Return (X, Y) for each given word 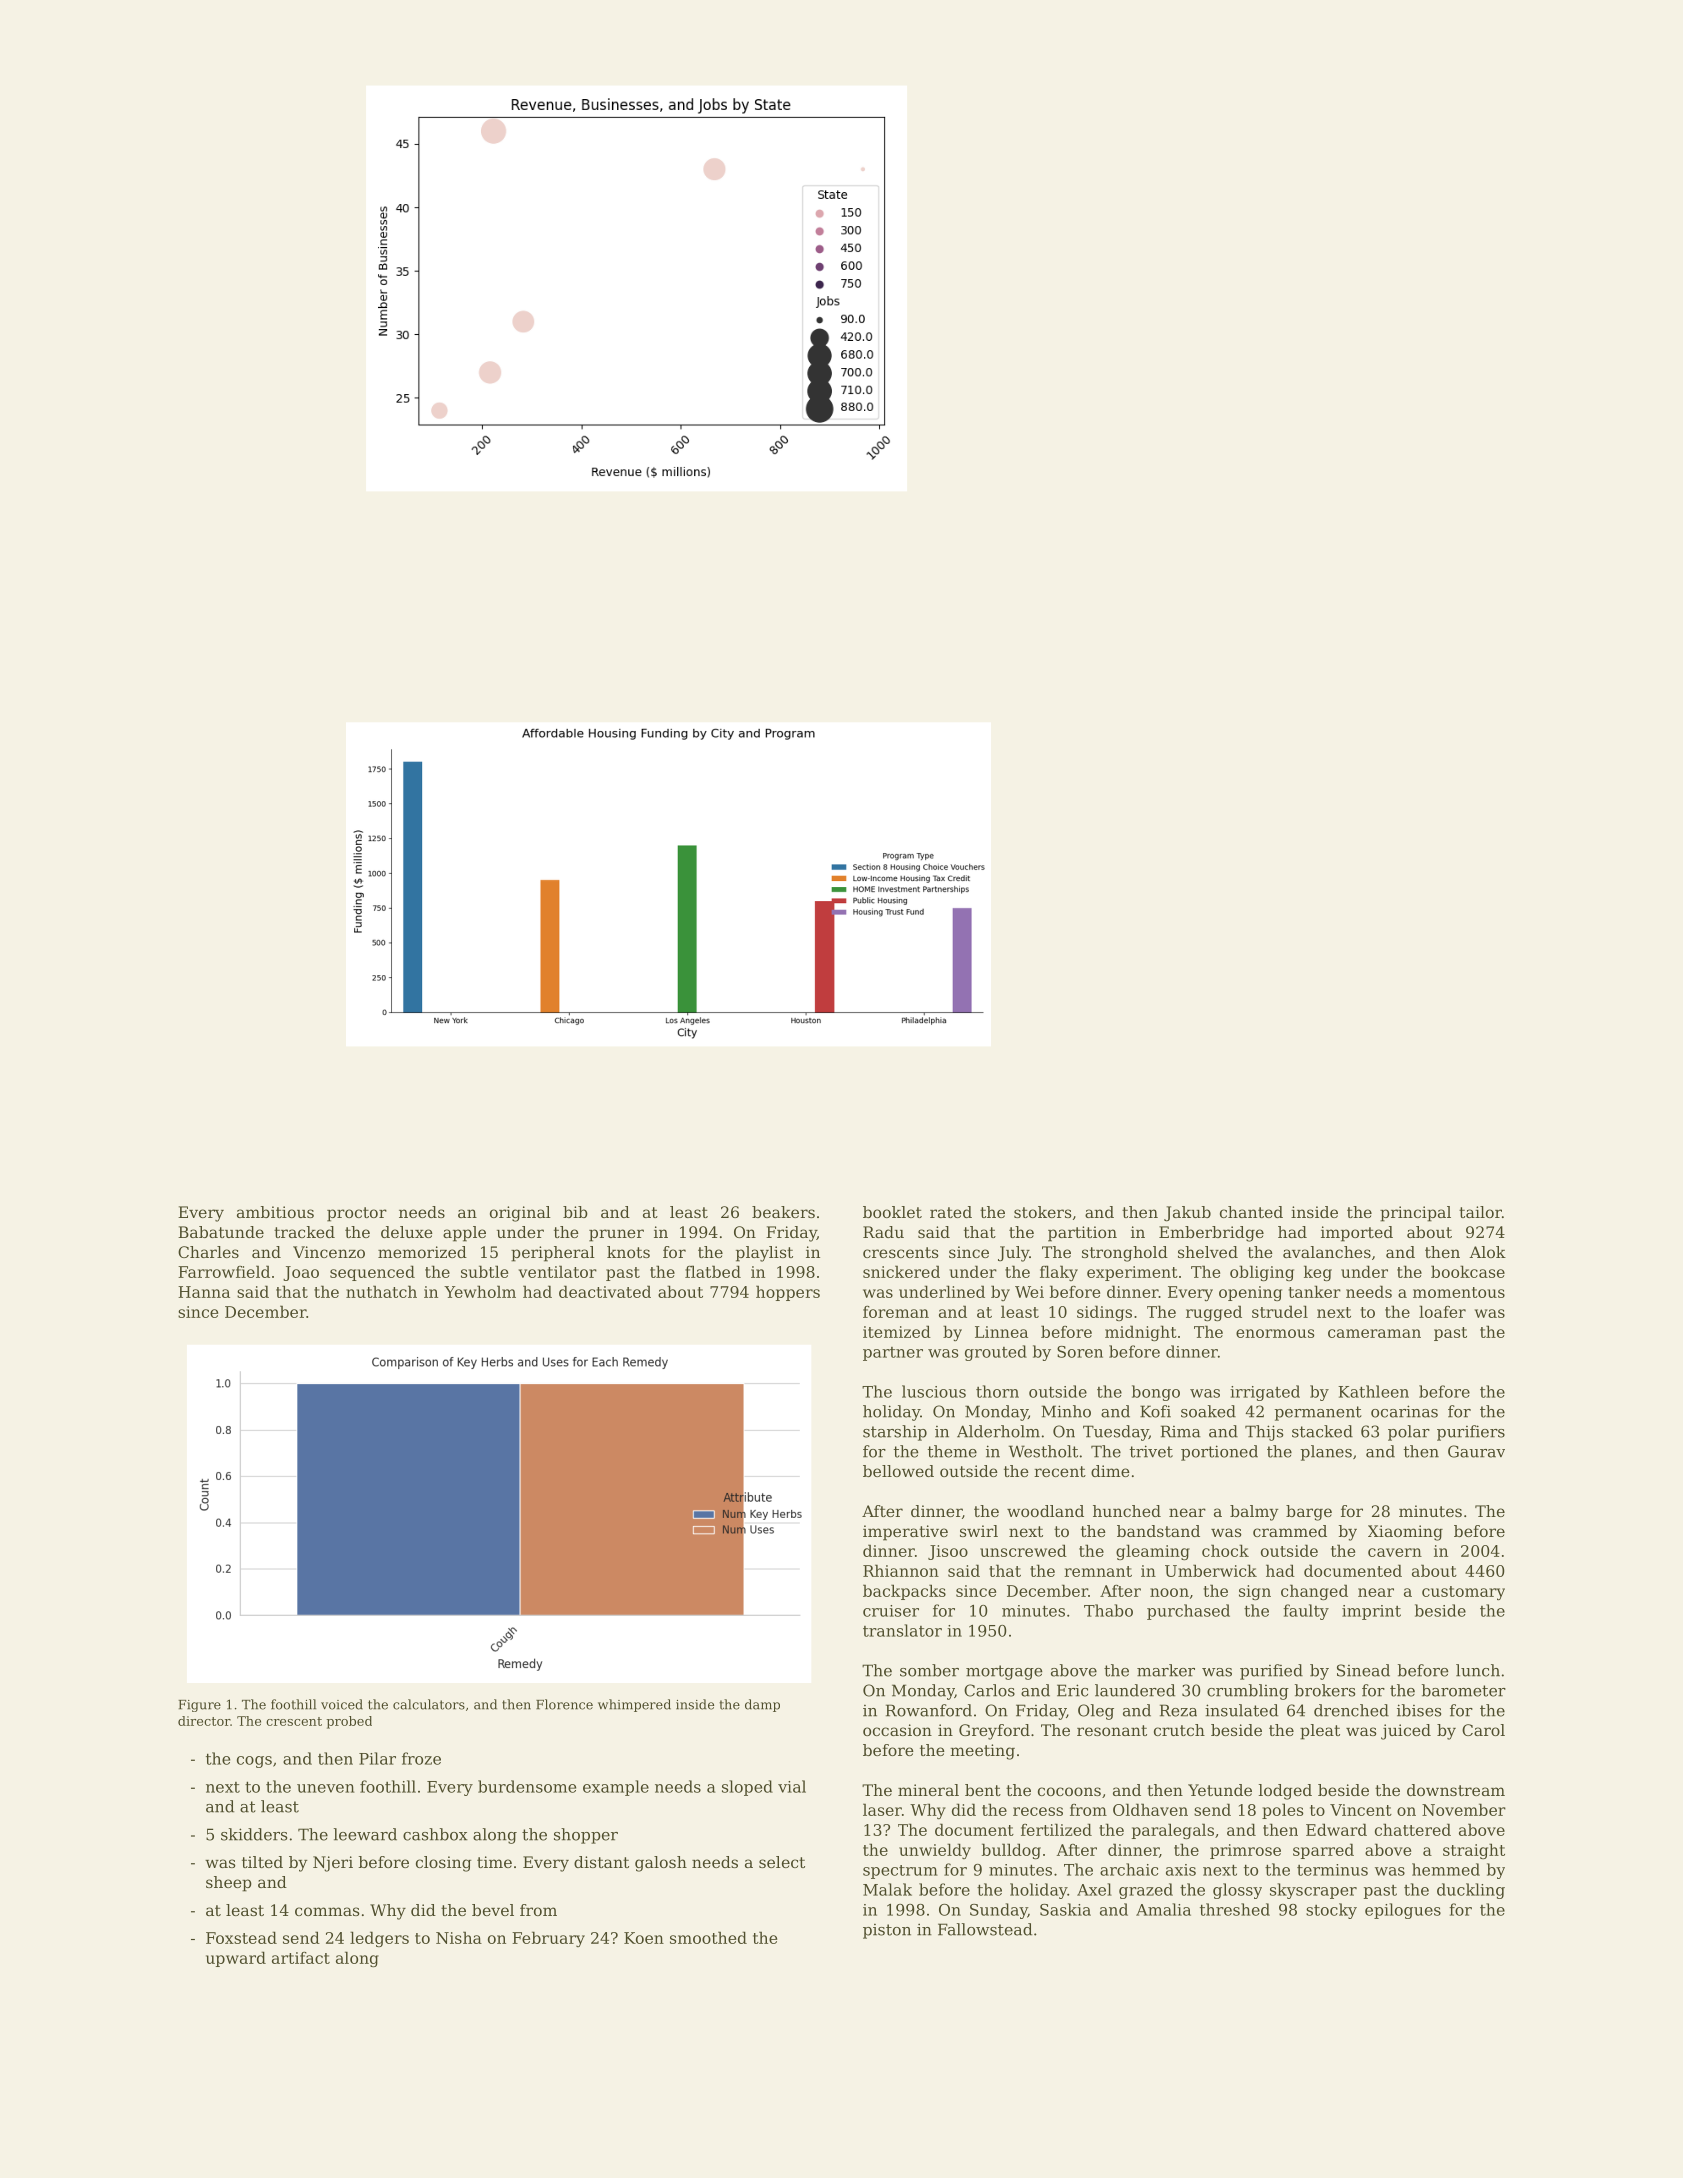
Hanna (204, 1292)
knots (628, 1252)
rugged (1214, 1313)
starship (895, 1433)
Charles (208, 1252)
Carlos (989, 1690)
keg (1318, 1273)
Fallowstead (985, 1929)
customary (1463, 1593)
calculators (429, 1704)
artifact (301, 1958)
